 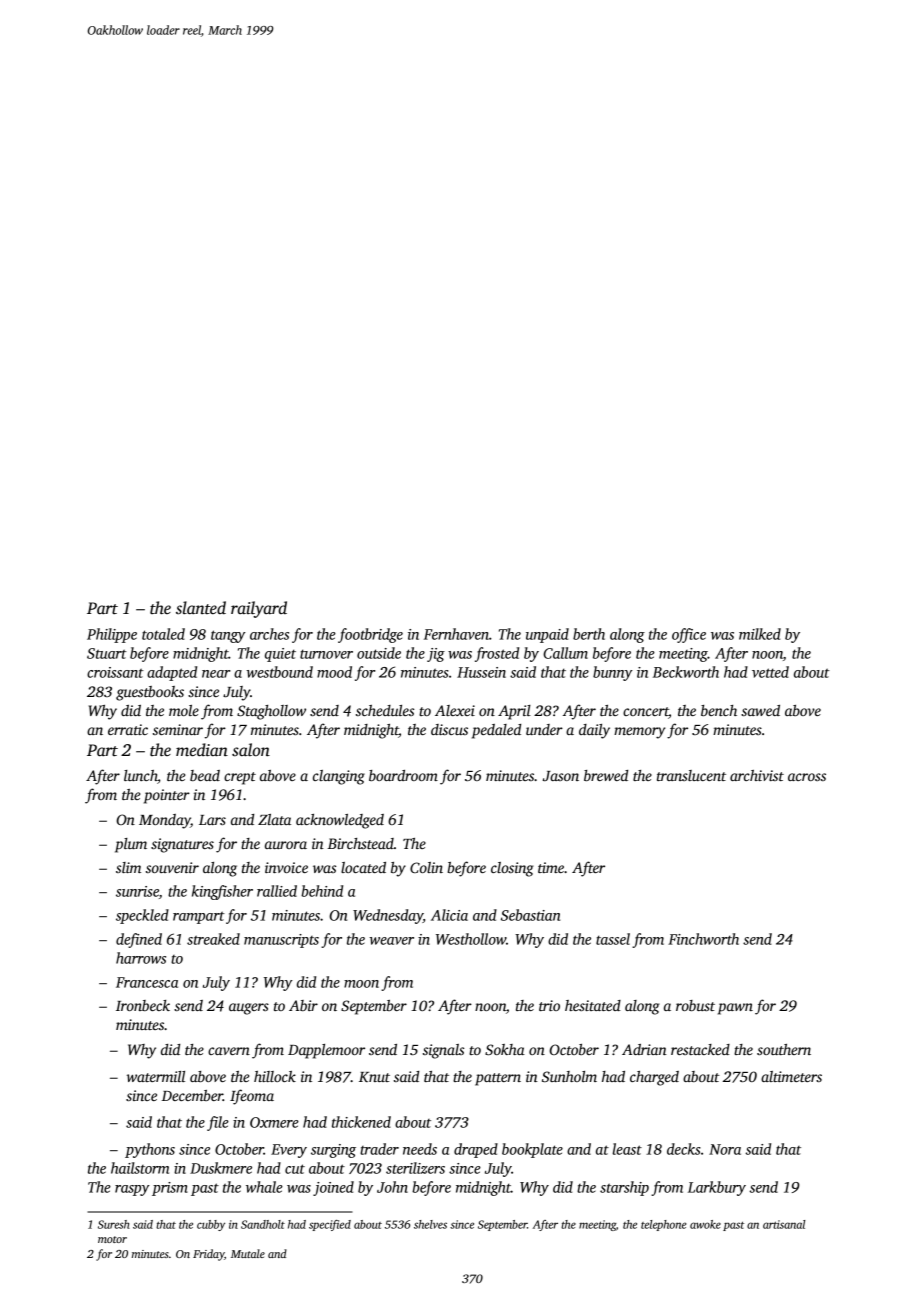 What do you see at coordinates (703, 939) in the document?
I see `Finchworth` at bounding box center [703, 939].
